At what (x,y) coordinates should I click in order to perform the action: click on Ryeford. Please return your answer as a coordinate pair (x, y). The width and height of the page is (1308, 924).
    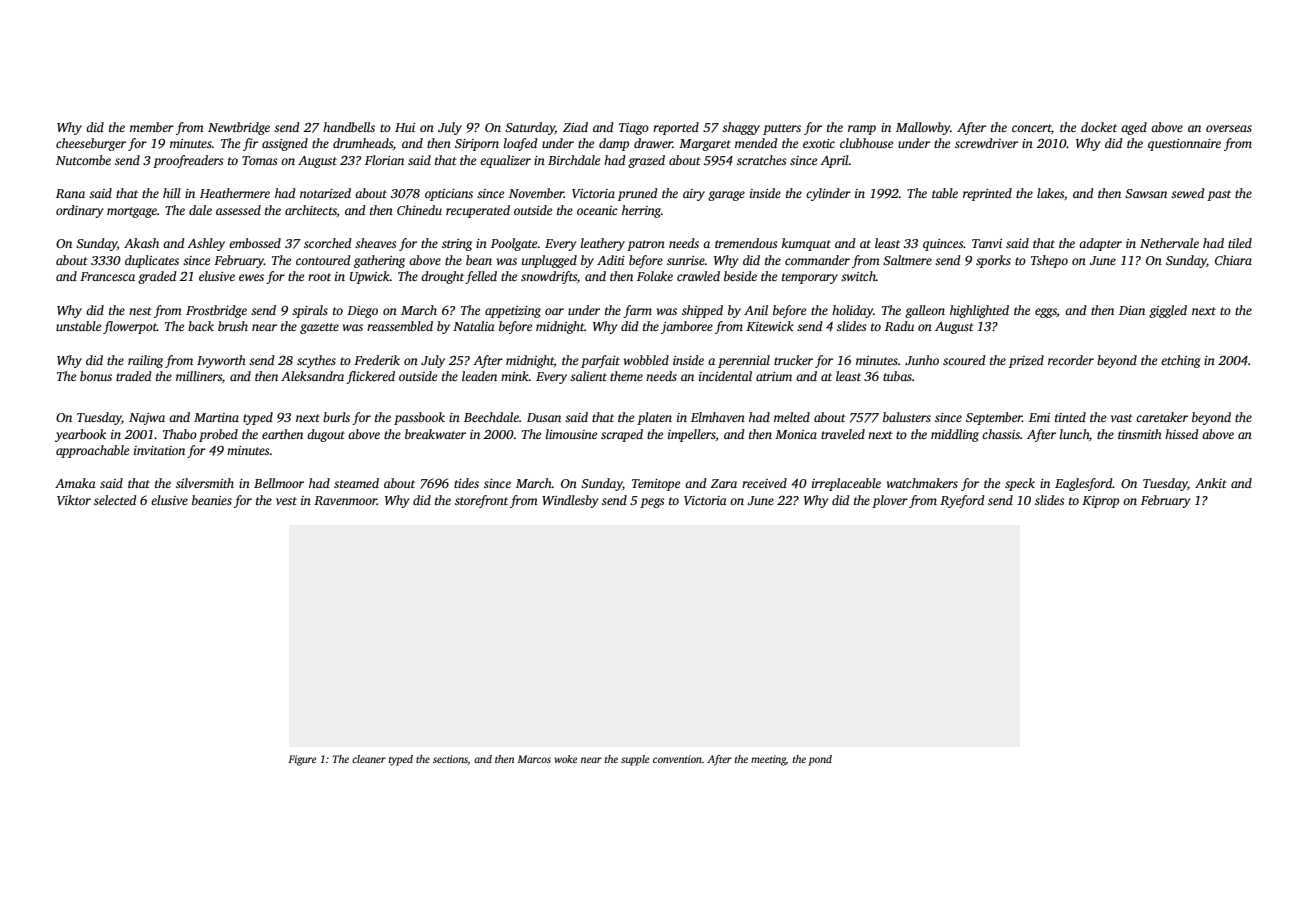
    Looking at the image, I should click on (962, 501).
